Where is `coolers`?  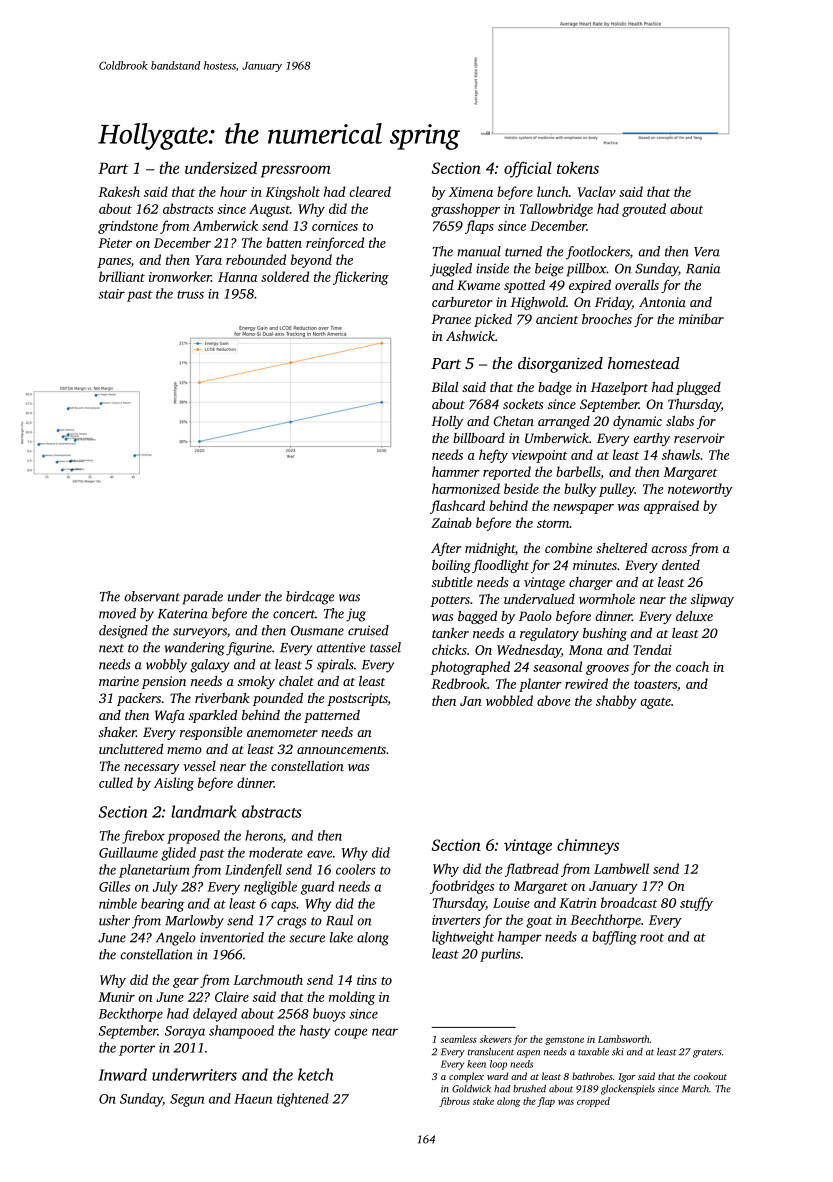 coolers is located at coordinates (356, 869).
